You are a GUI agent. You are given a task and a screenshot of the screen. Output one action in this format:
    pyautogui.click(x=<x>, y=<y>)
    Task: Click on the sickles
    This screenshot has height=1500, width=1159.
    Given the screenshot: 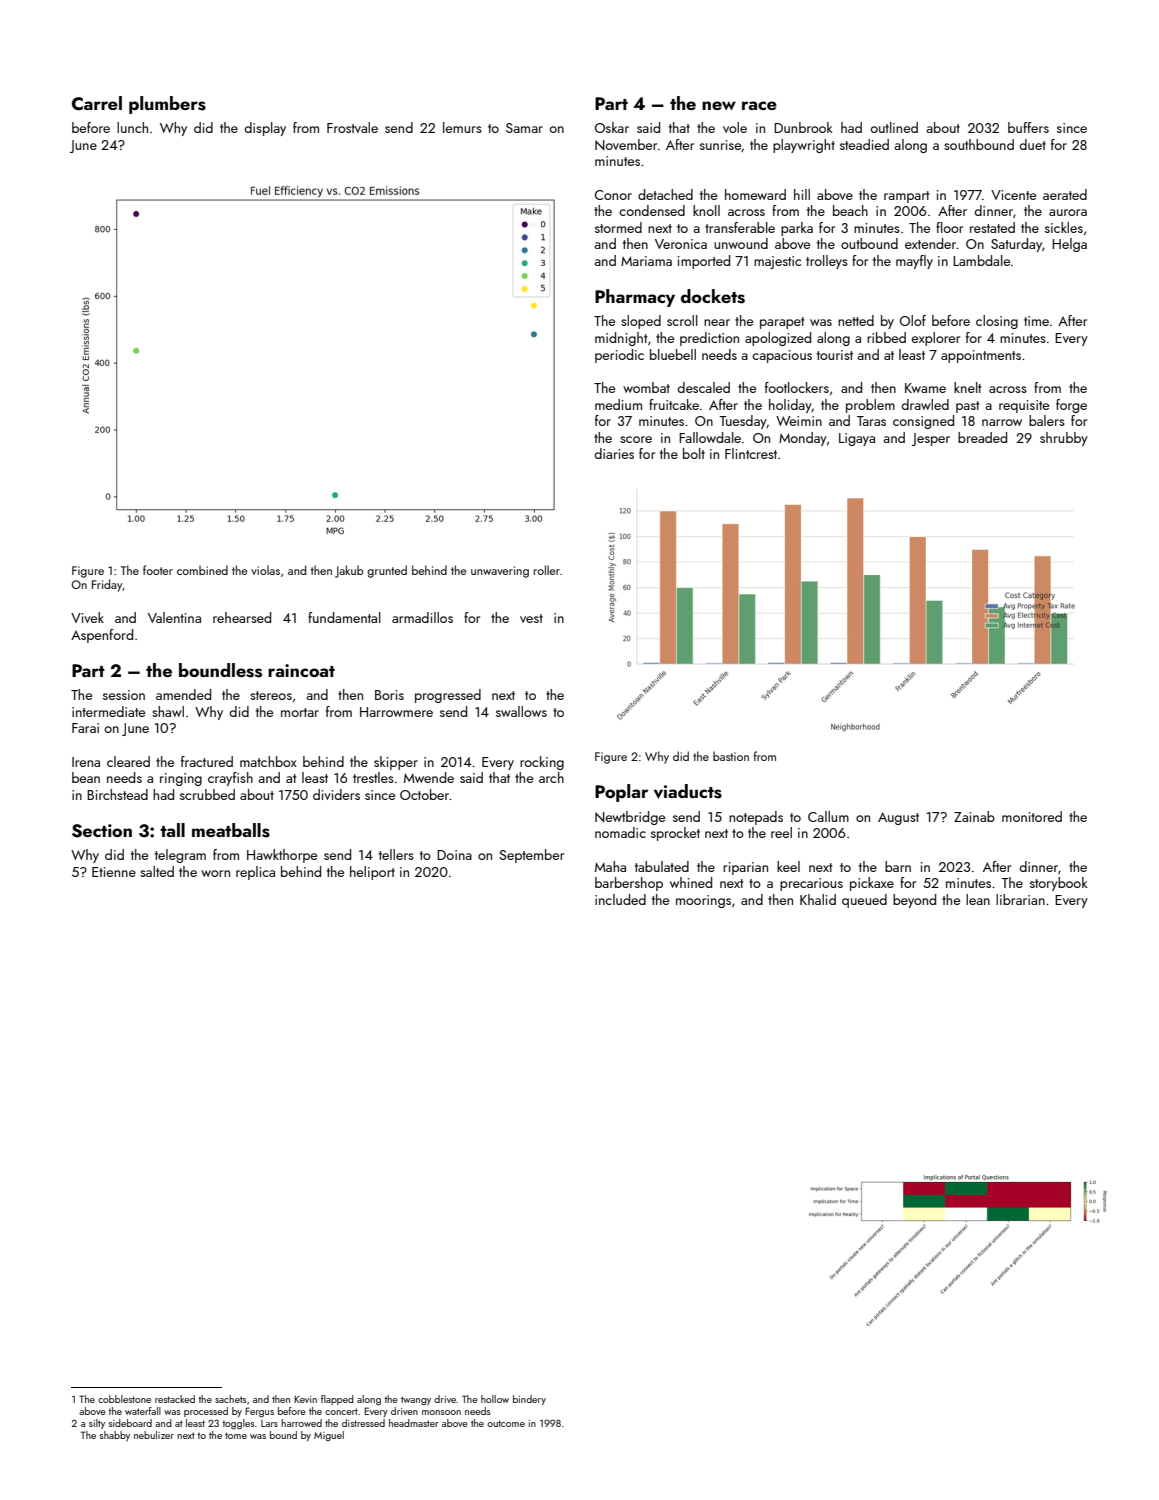 What is the action you would take?
    pyautogui.click(x=1064, y=227)
